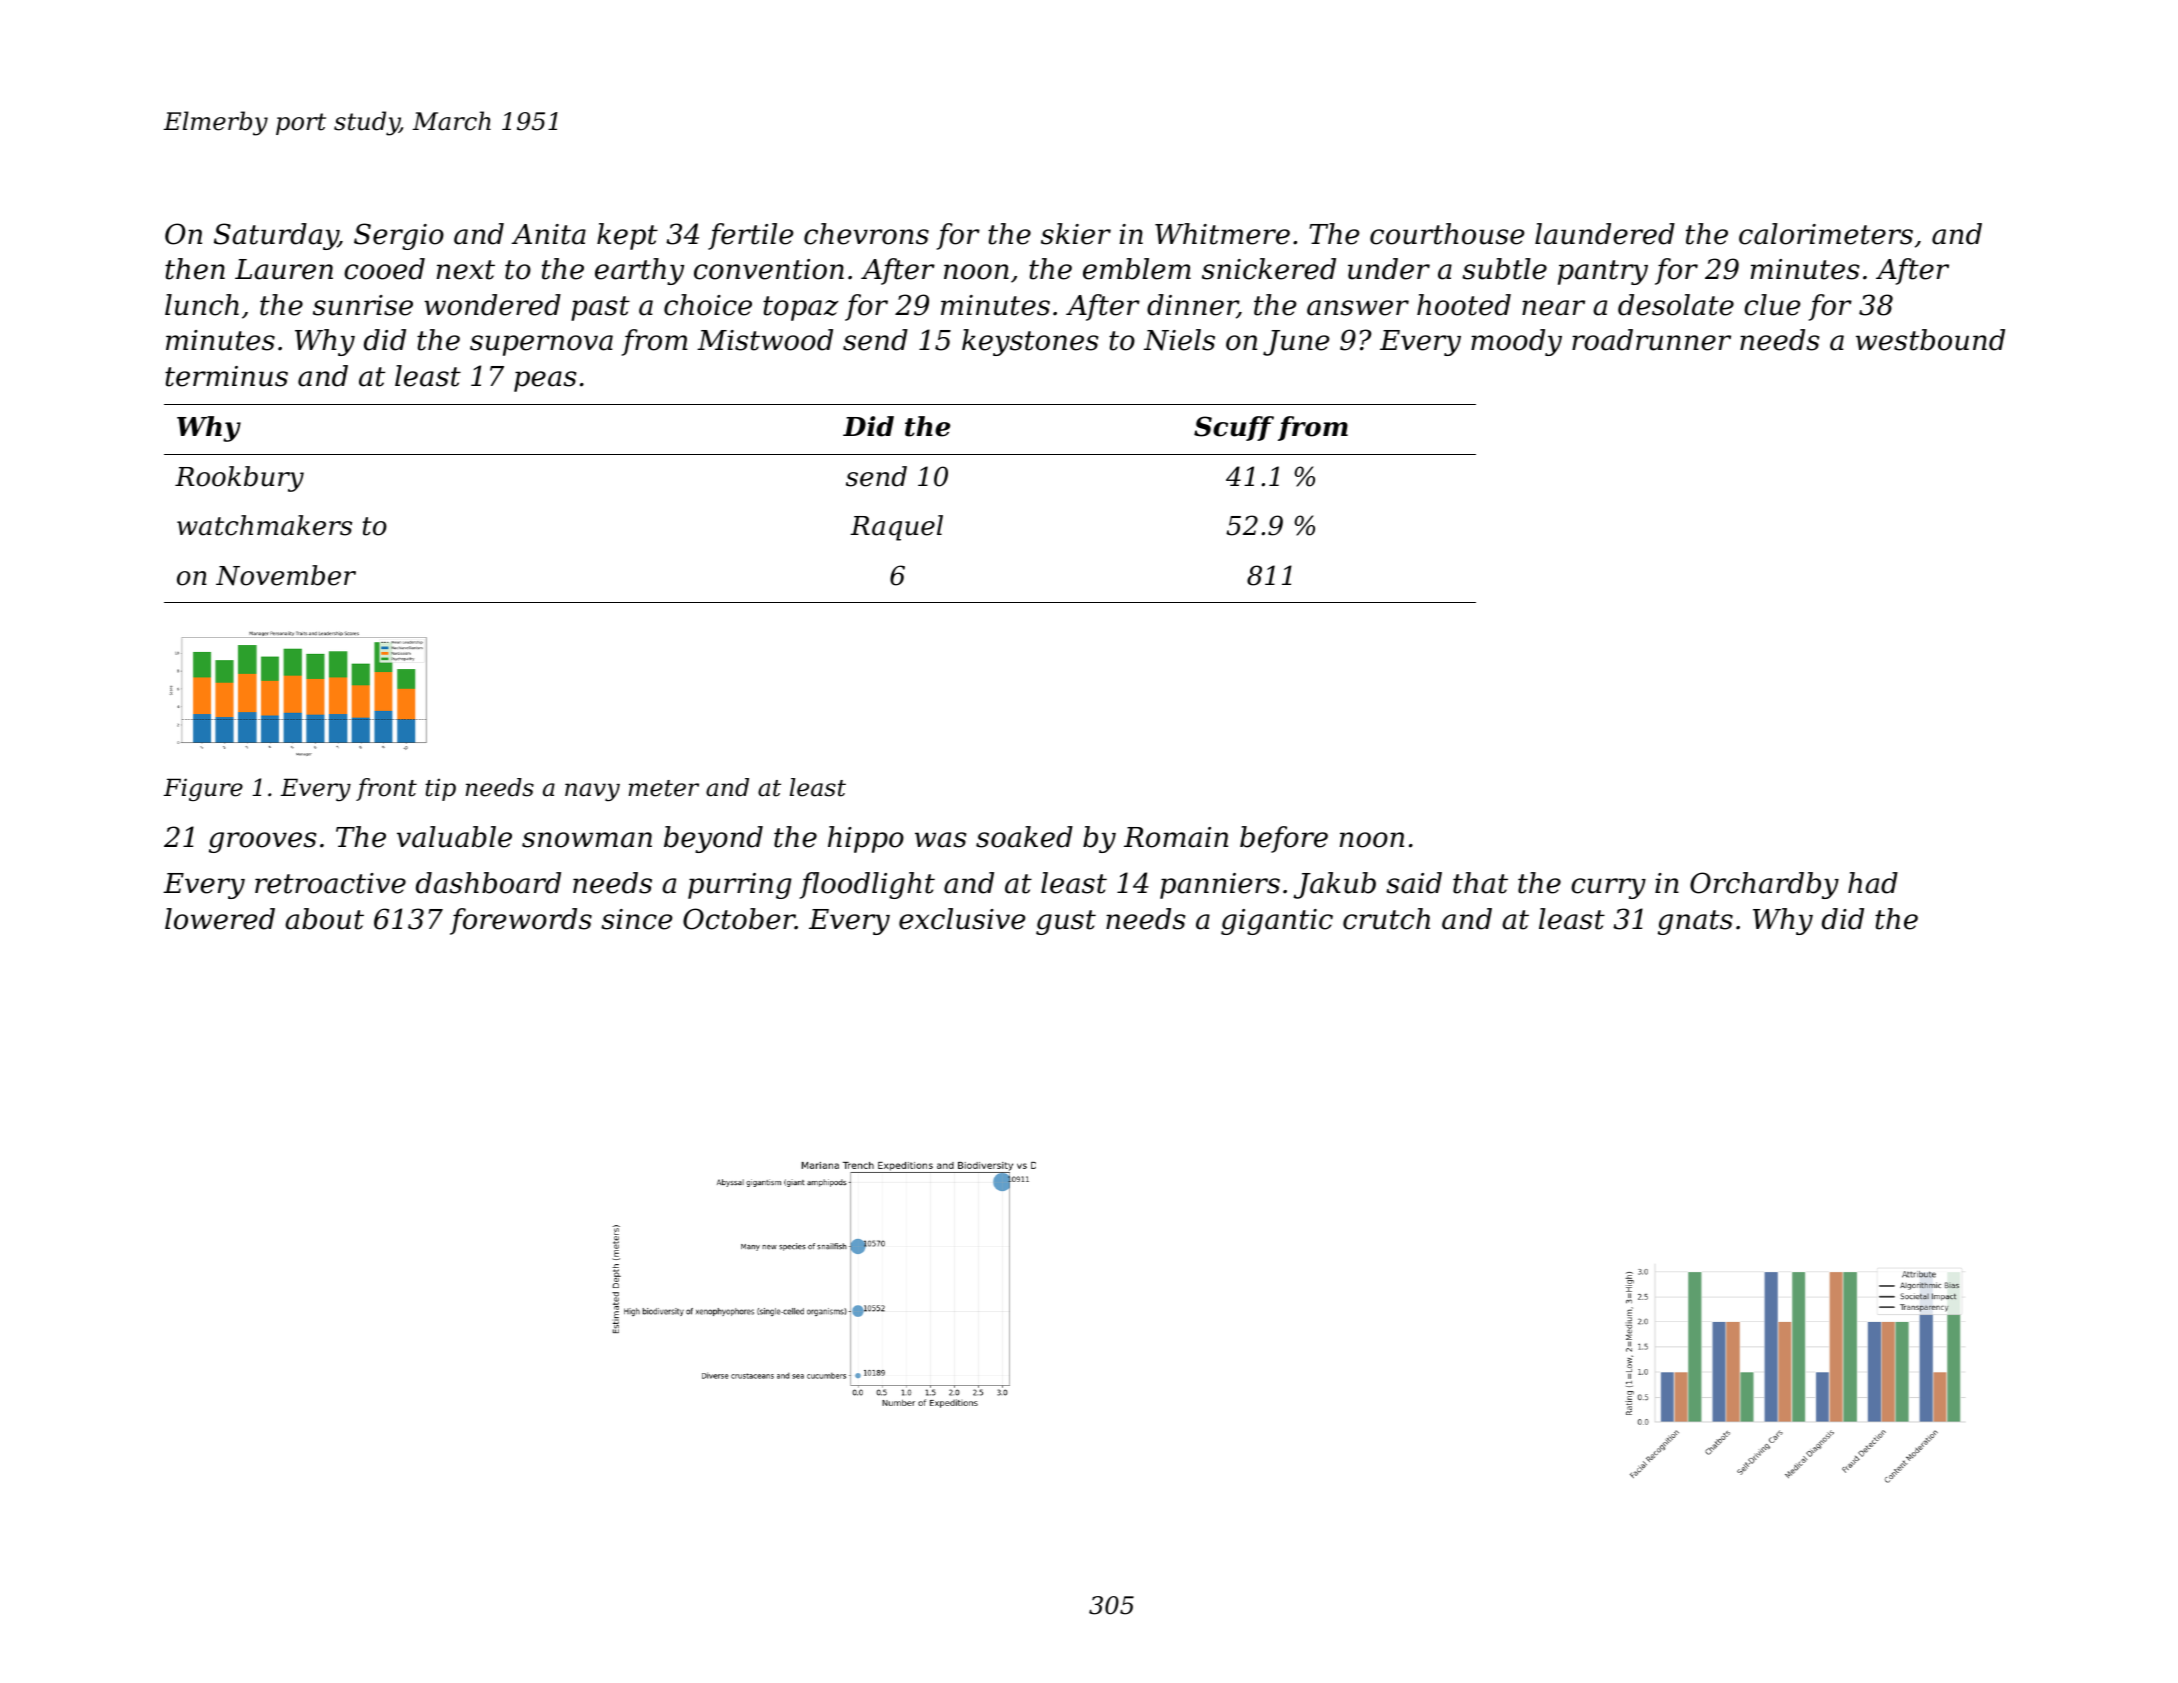 The height and width of the screenshot is (1683, 2178). What do you see at coordinates (1176, 837) in the screenshot?
I see `Romain` at bounding box center [1176, 837].
